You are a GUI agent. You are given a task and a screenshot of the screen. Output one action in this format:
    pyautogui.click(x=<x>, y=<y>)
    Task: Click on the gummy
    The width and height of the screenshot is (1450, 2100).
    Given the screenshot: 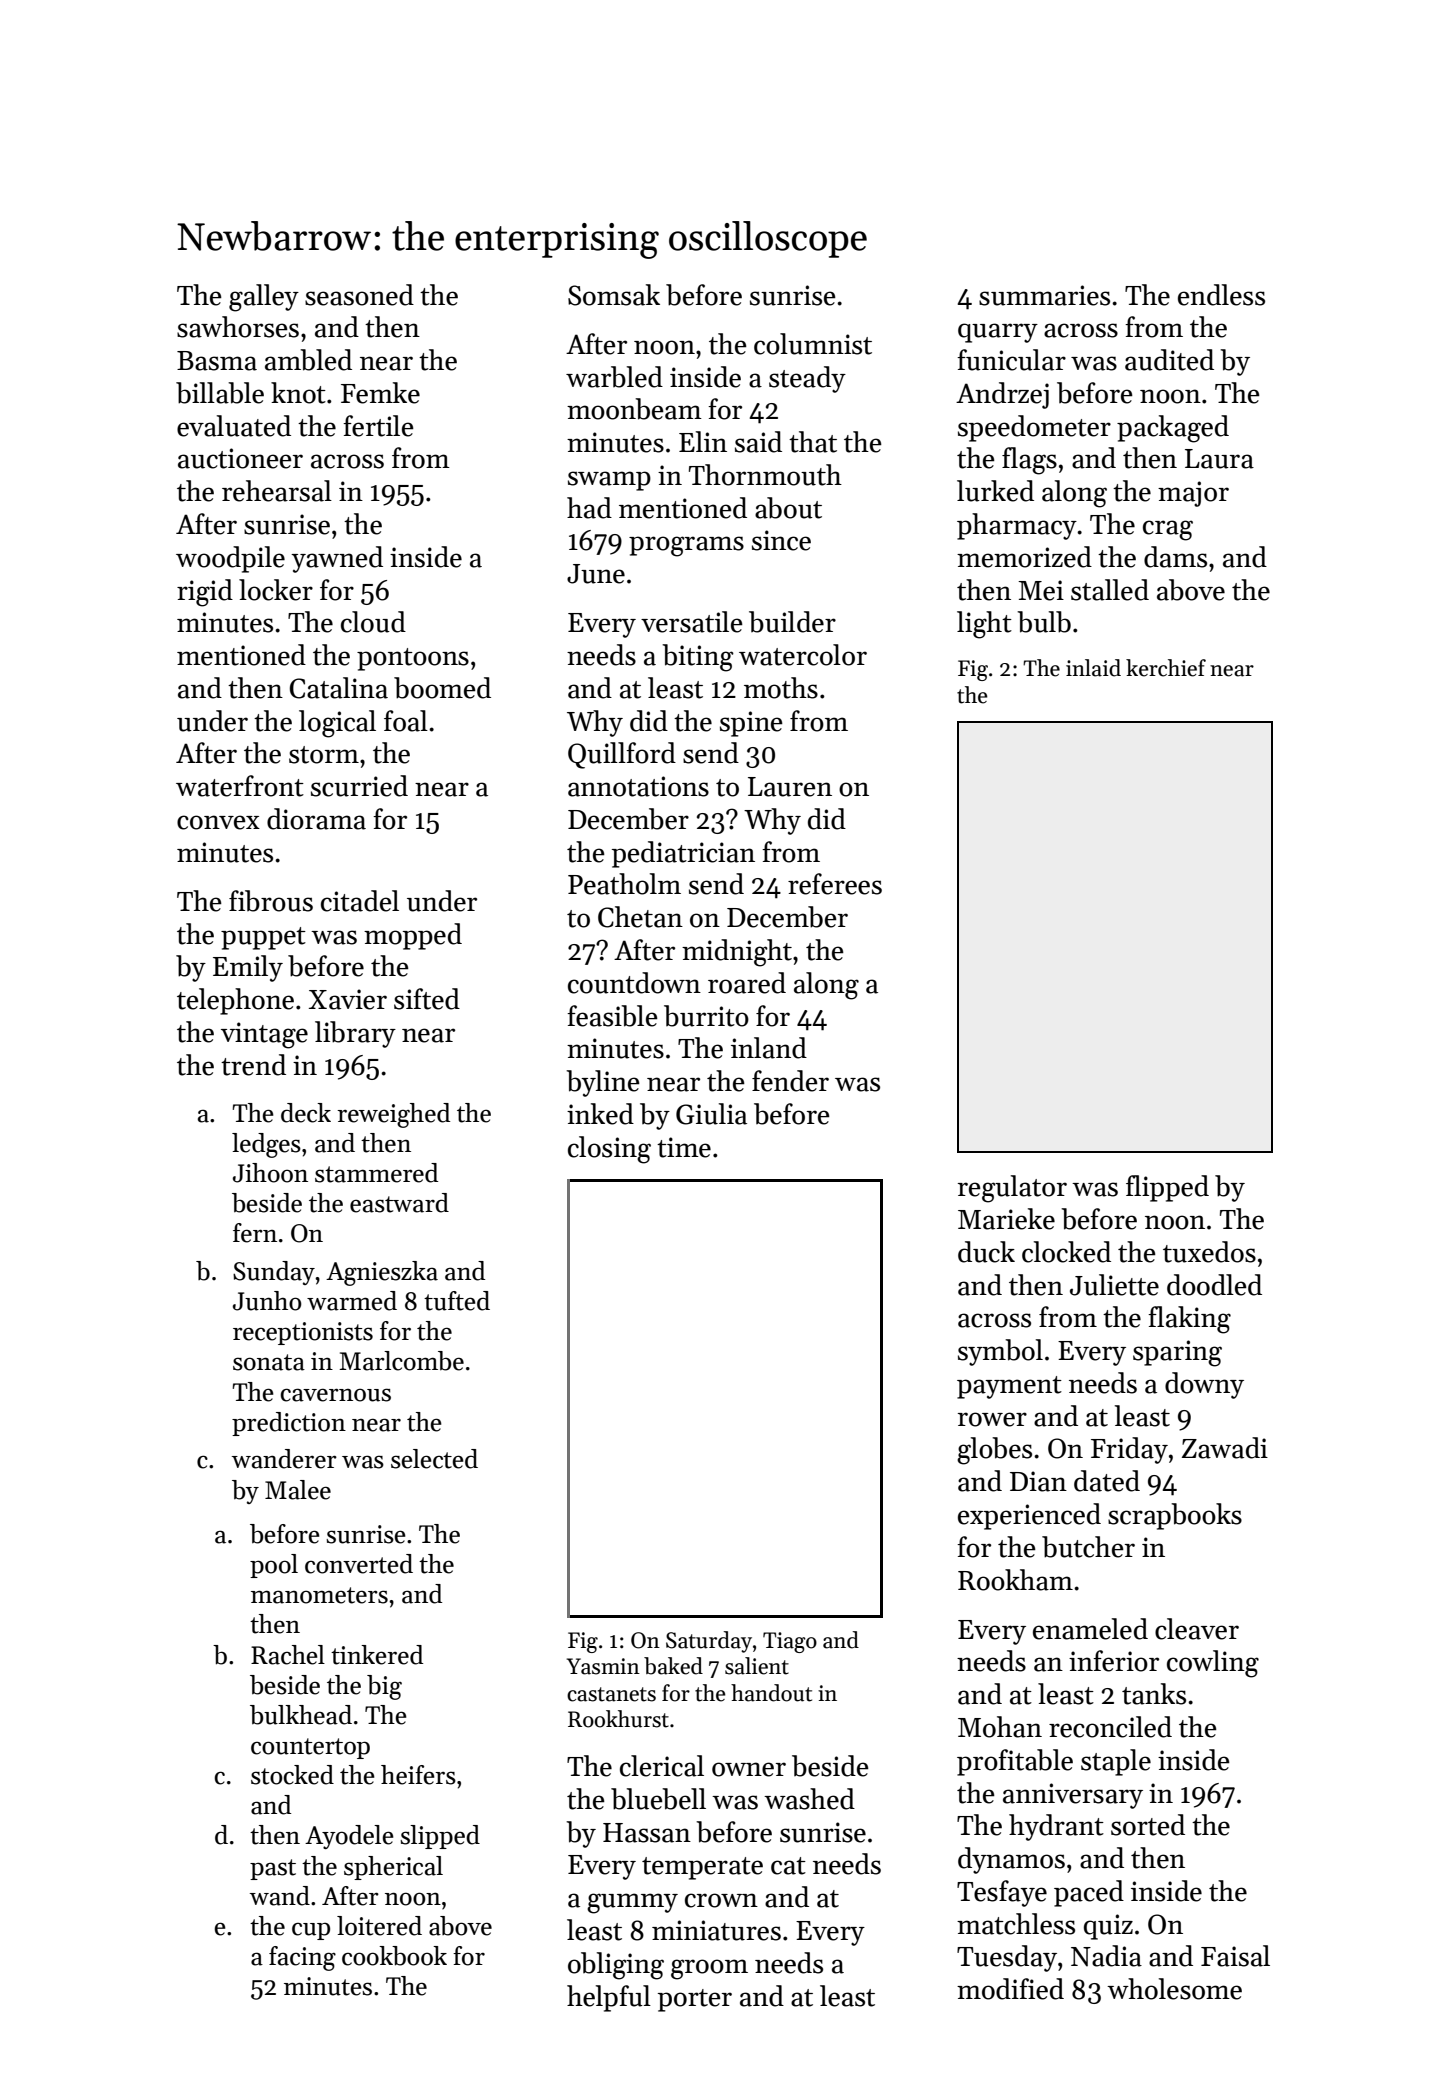 What is the action you would take?
    pyautogui.click(x=632, y=1903)
